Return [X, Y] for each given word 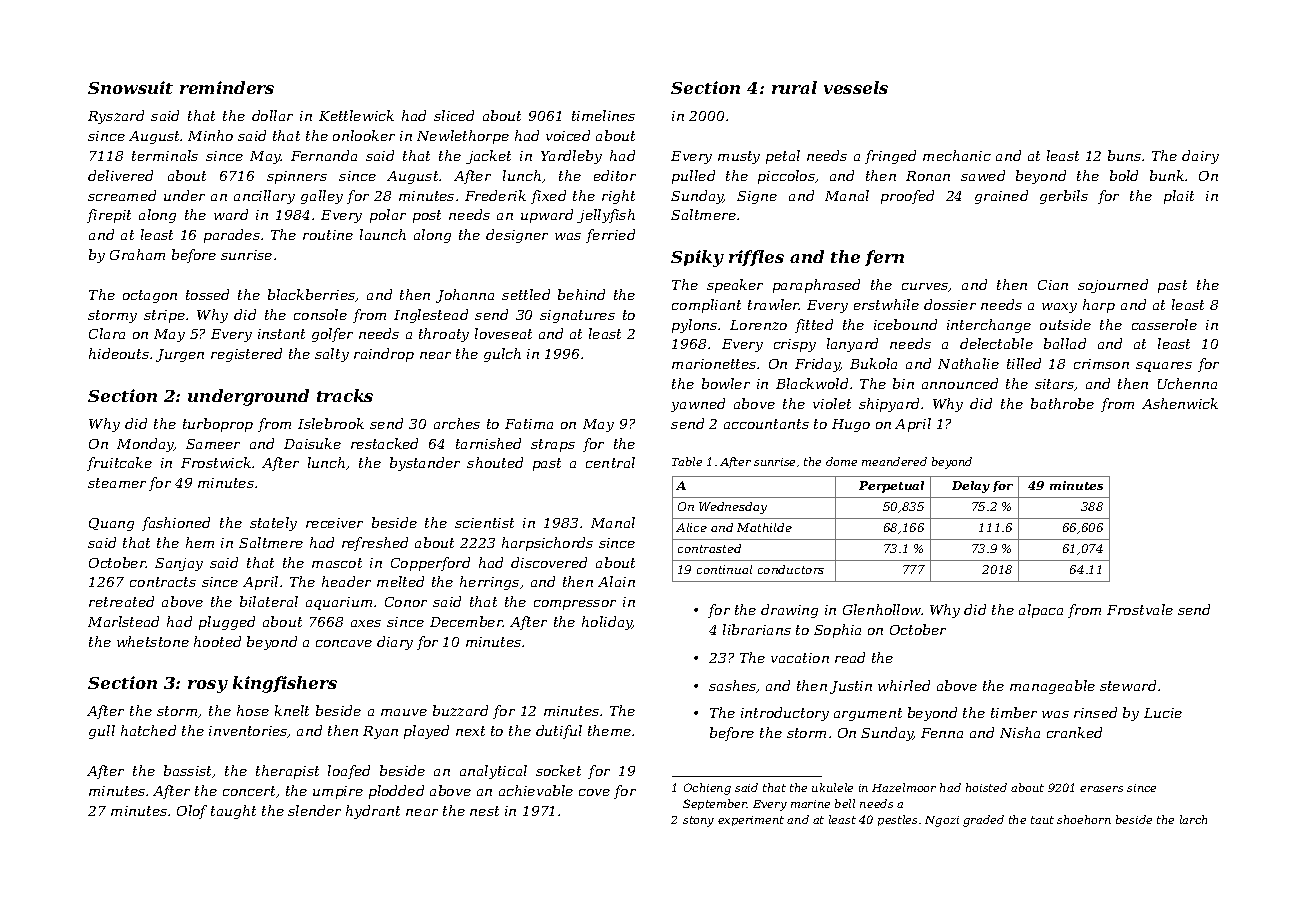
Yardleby [571, 157]
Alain [616, 581]
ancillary [264, 197]
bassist [187, 770]
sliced [454, 115]
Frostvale [1140, 609]
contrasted [709, 548]
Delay [971, 487]
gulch [502, 355]
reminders [227, 87]
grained [1001, 197]
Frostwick [216, 462]
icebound [905, 324]
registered [246, 355]
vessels [856, 87]
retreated [121, 601]
